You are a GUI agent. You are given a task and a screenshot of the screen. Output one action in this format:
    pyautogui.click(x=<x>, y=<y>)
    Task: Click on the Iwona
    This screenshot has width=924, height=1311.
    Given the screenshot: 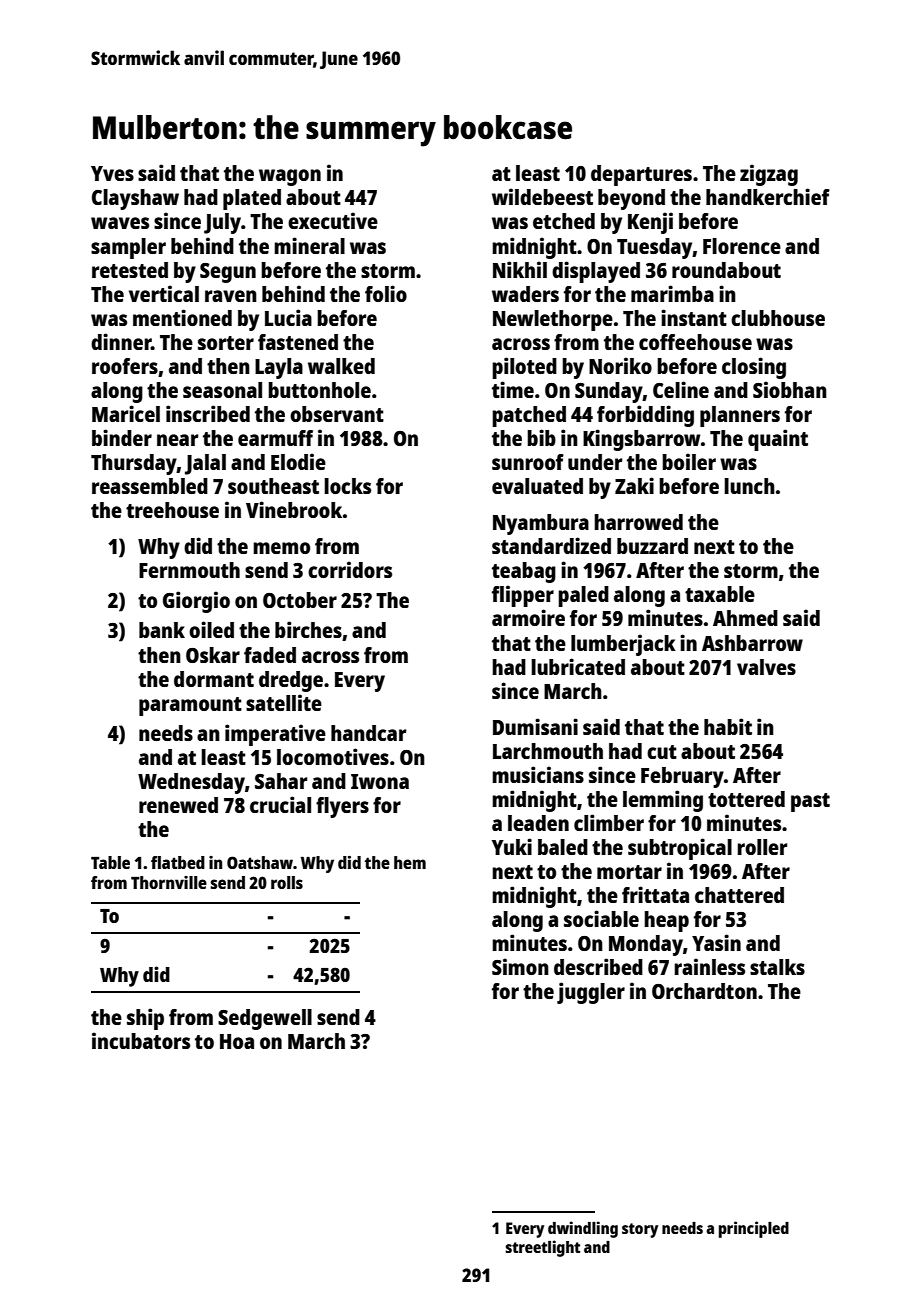 What is the action you would take?
    pyautogui.click(x=380, y=781)
